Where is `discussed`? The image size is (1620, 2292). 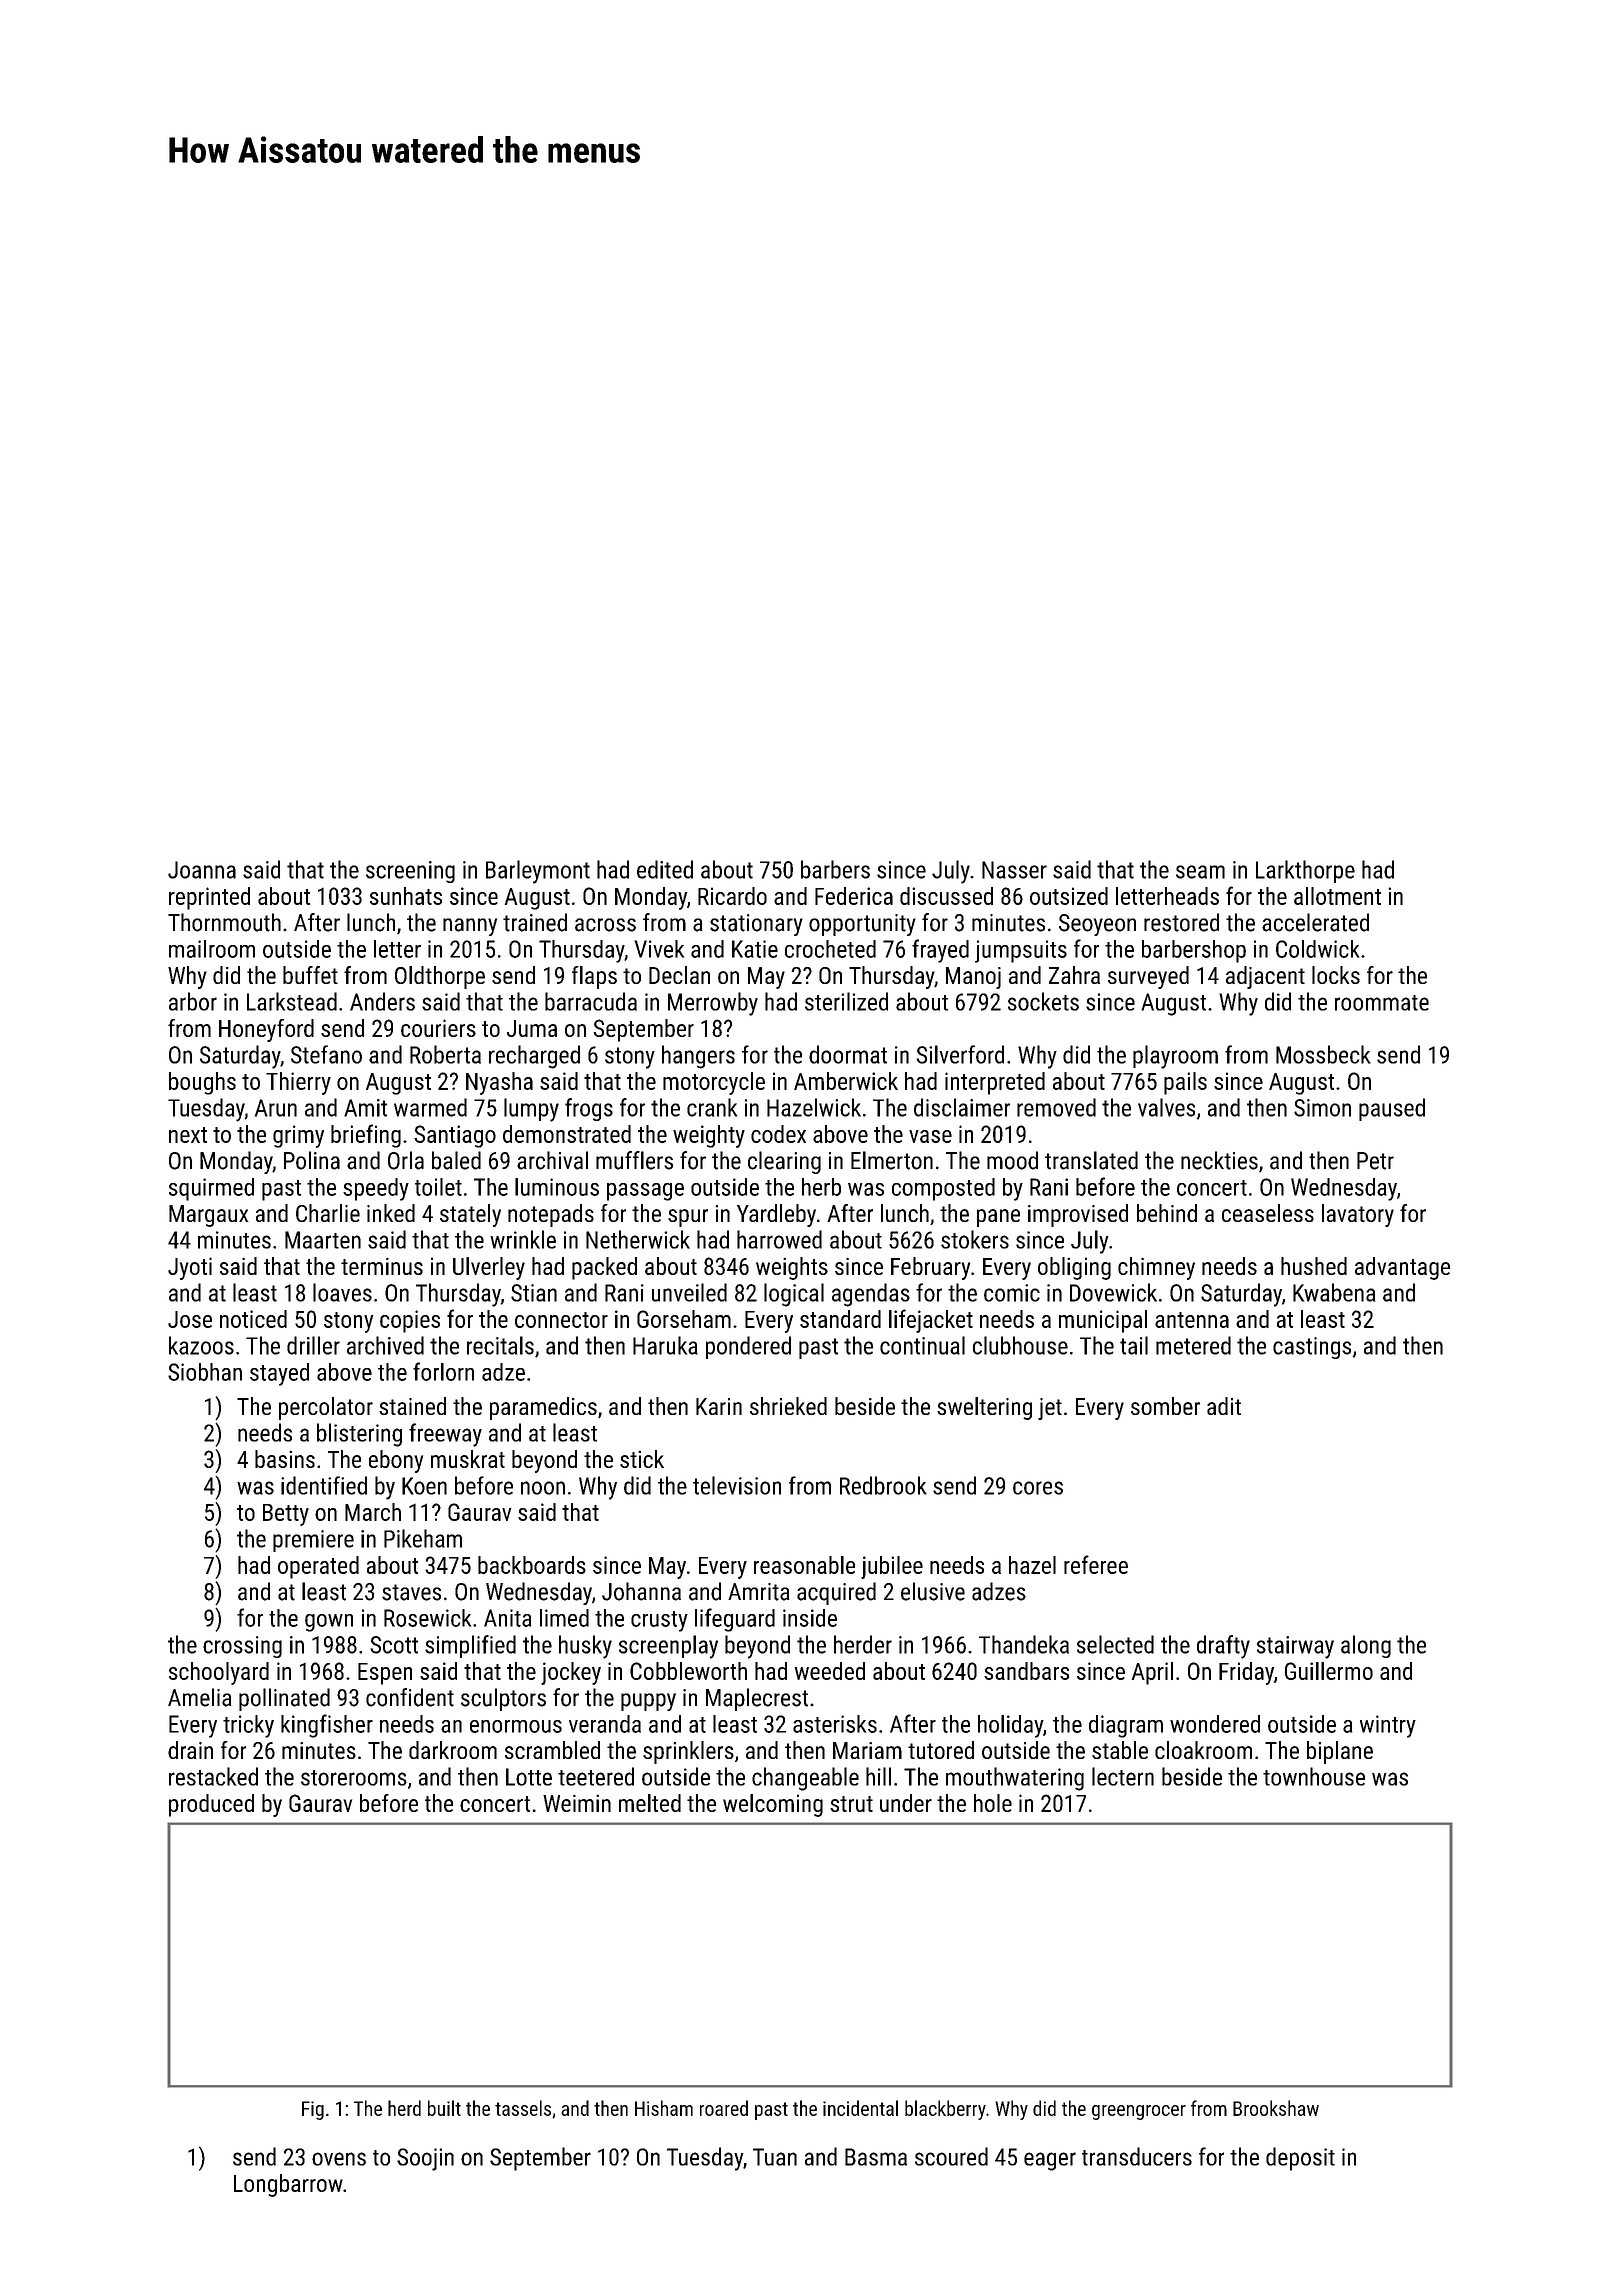 discussed is located at coordinates (946, 896).
